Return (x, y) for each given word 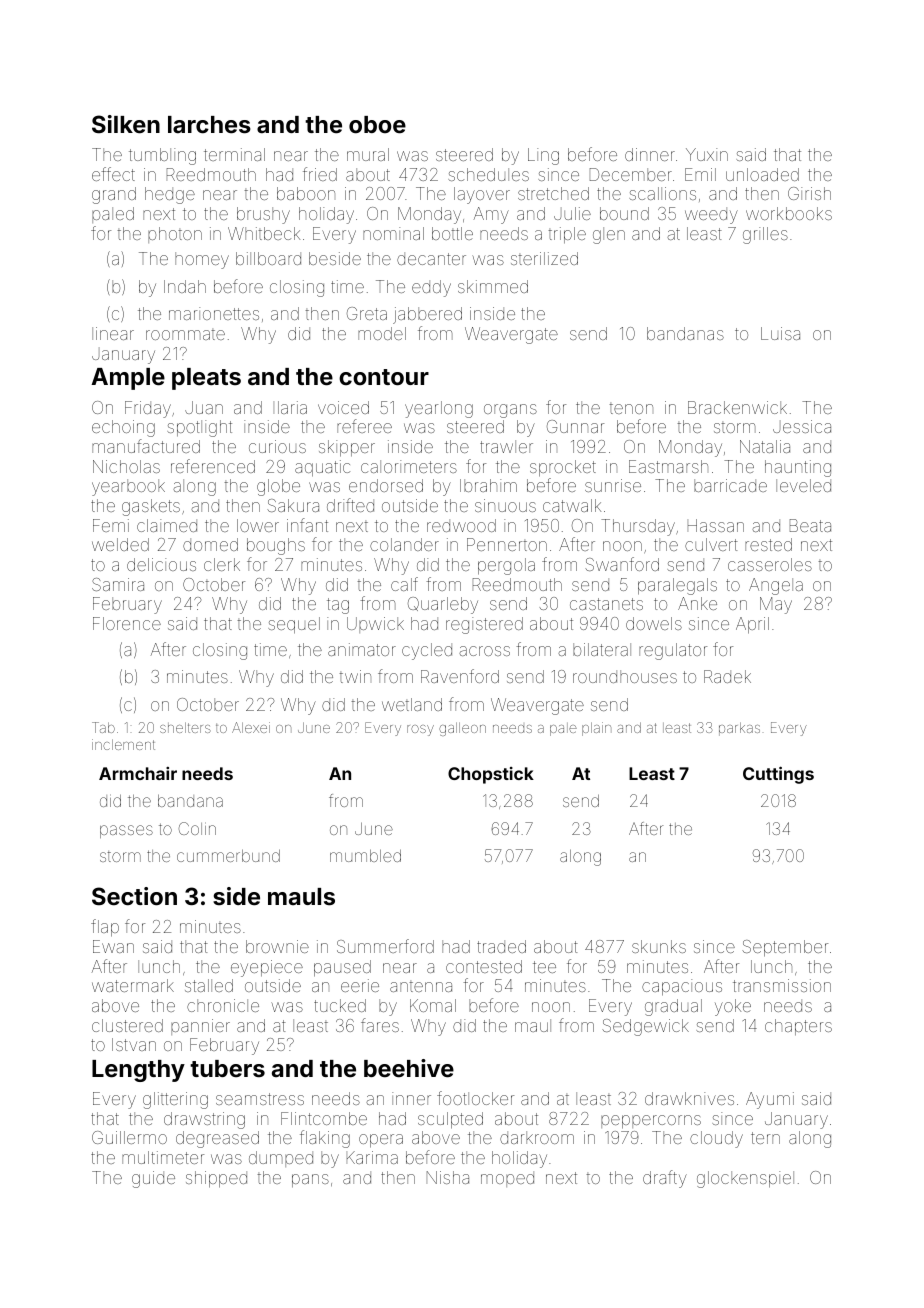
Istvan (134, 1044)
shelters (185, 727)
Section (134, 896)
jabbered (427, 315)
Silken (126, 124)
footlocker (475, 1098)
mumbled (365, 856)
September (785, 948)
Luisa (780, 333)
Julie (572, 213)
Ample (128, 379)
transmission (782, 985)
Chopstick (491, 775)
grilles (765, 235)
